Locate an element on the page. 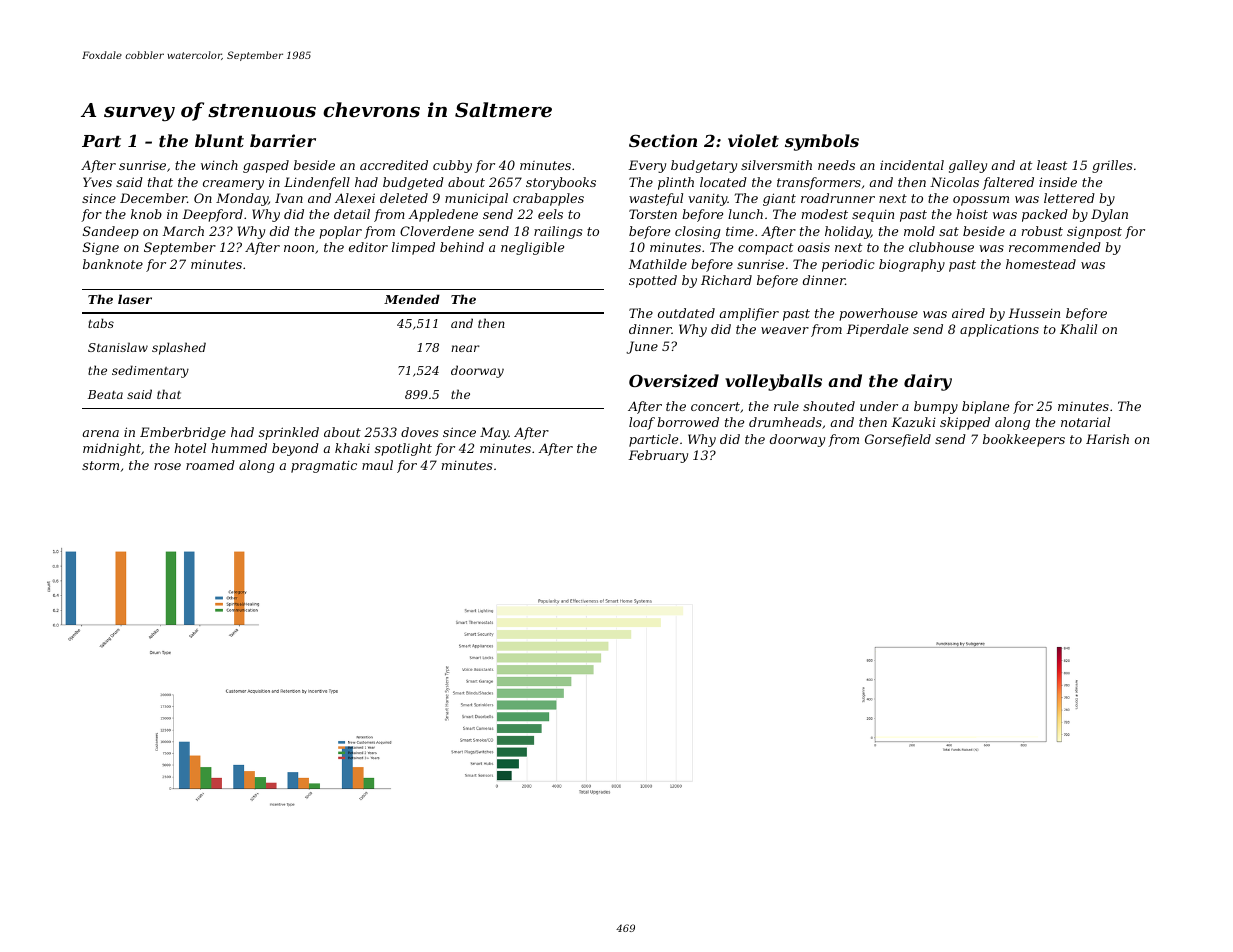 This image has width=1233, height=952. Signe is located at coordinates (101, 248).
